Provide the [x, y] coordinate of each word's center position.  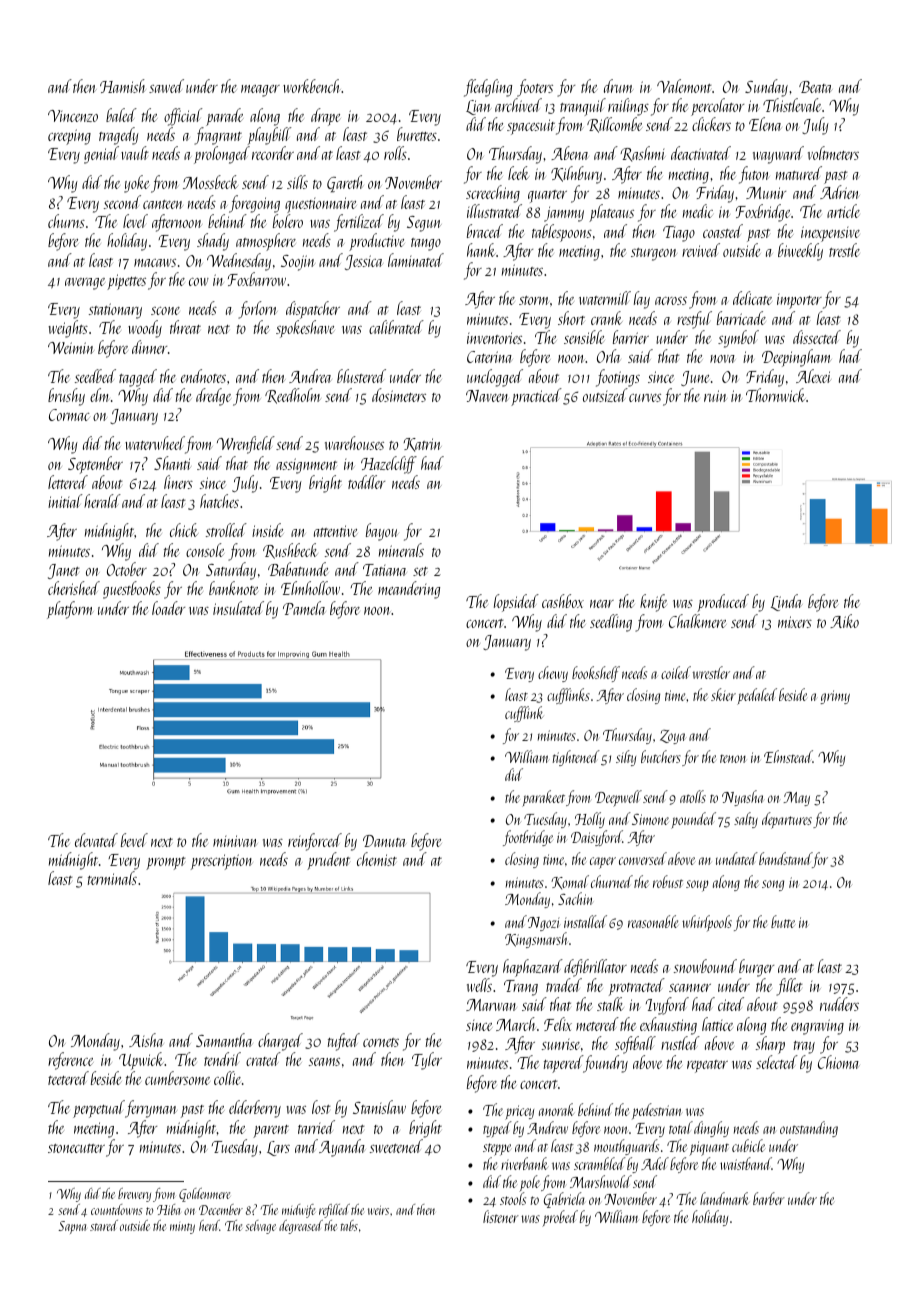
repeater [707, 1066]
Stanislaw [379, 1107]
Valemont [684, 86]
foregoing [254, 204]
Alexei [813, 376]
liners [178, 482]
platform [70, 610]
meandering [409, 590]
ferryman [151, 1109]
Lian [478, 107]
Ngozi [544, 924]
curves [645, 398]
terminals [112, 878]
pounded [693, 820]
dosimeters [399, 395]
